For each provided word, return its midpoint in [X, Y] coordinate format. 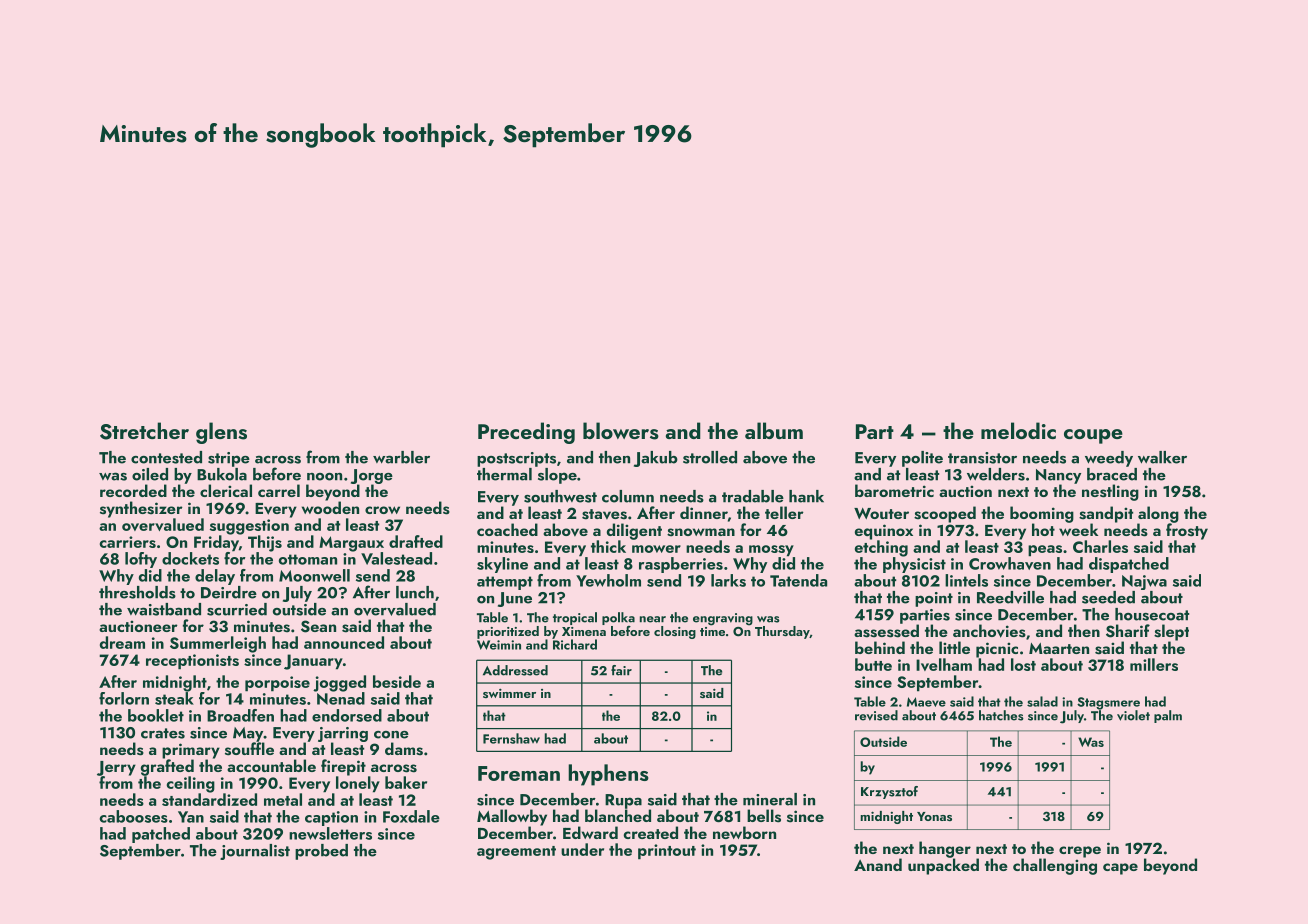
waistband [164, 609]
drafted [416, 541]
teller [784, 512]
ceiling [191, 784]
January [313, 662]
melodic [1018, 430]
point [934, 599]
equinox [884, 532]
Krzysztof [889, 792]
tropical [575, 618]
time [712, 631]
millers [1154, 664]
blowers [621, 431]
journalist [255, 852]
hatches [1001, 715]
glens [221, 433]
